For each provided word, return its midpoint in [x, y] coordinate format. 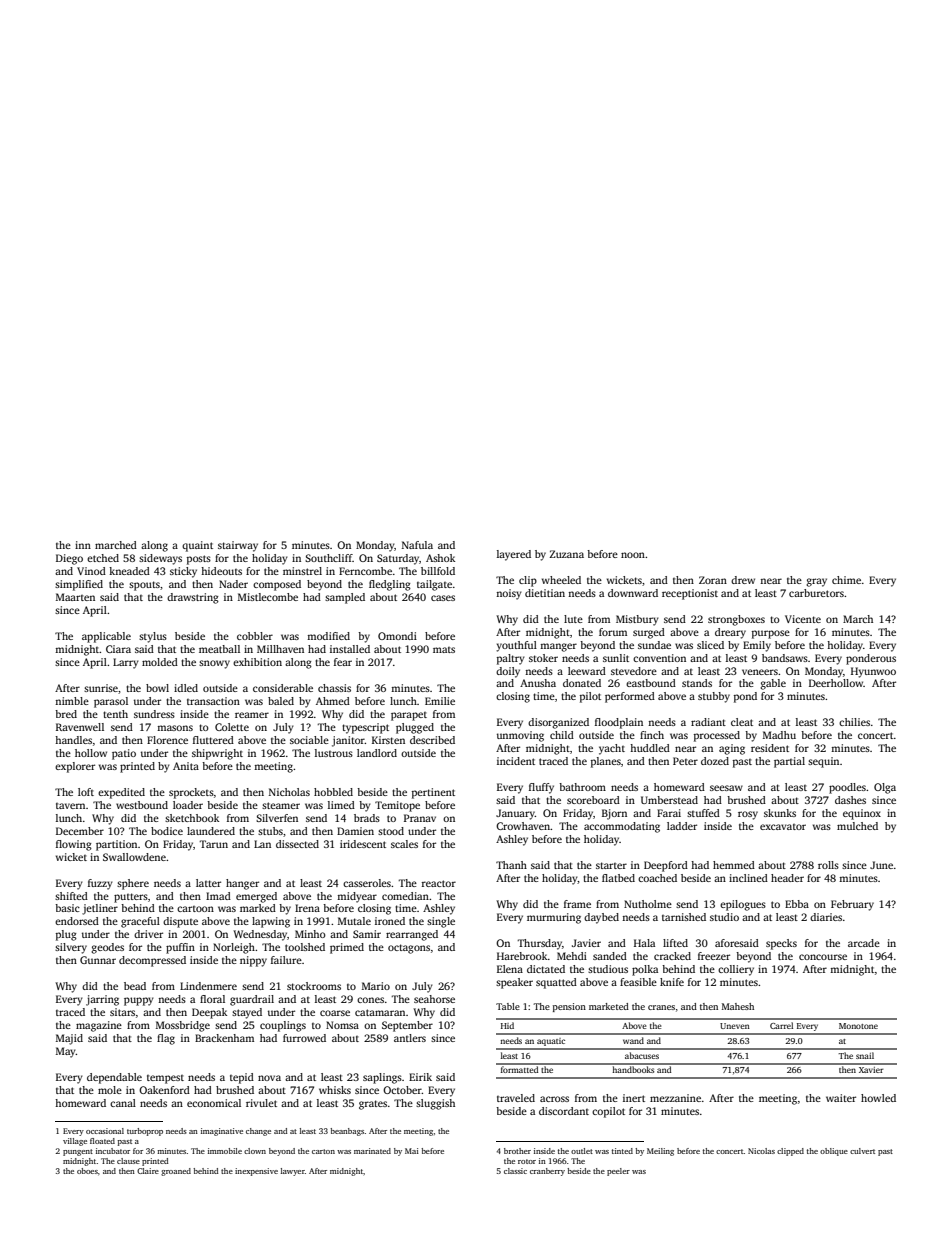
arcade [864, 943]
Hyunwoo [873, 672]
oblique [834, 1152]
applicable [106, 637]
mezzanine [675, 1098]
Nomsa [342, 1025]
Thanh [511, 865]
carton [323, 1151]
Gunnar [98, 960]
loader [188, 805]
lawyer [293, 1172]
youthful [516, 646]
